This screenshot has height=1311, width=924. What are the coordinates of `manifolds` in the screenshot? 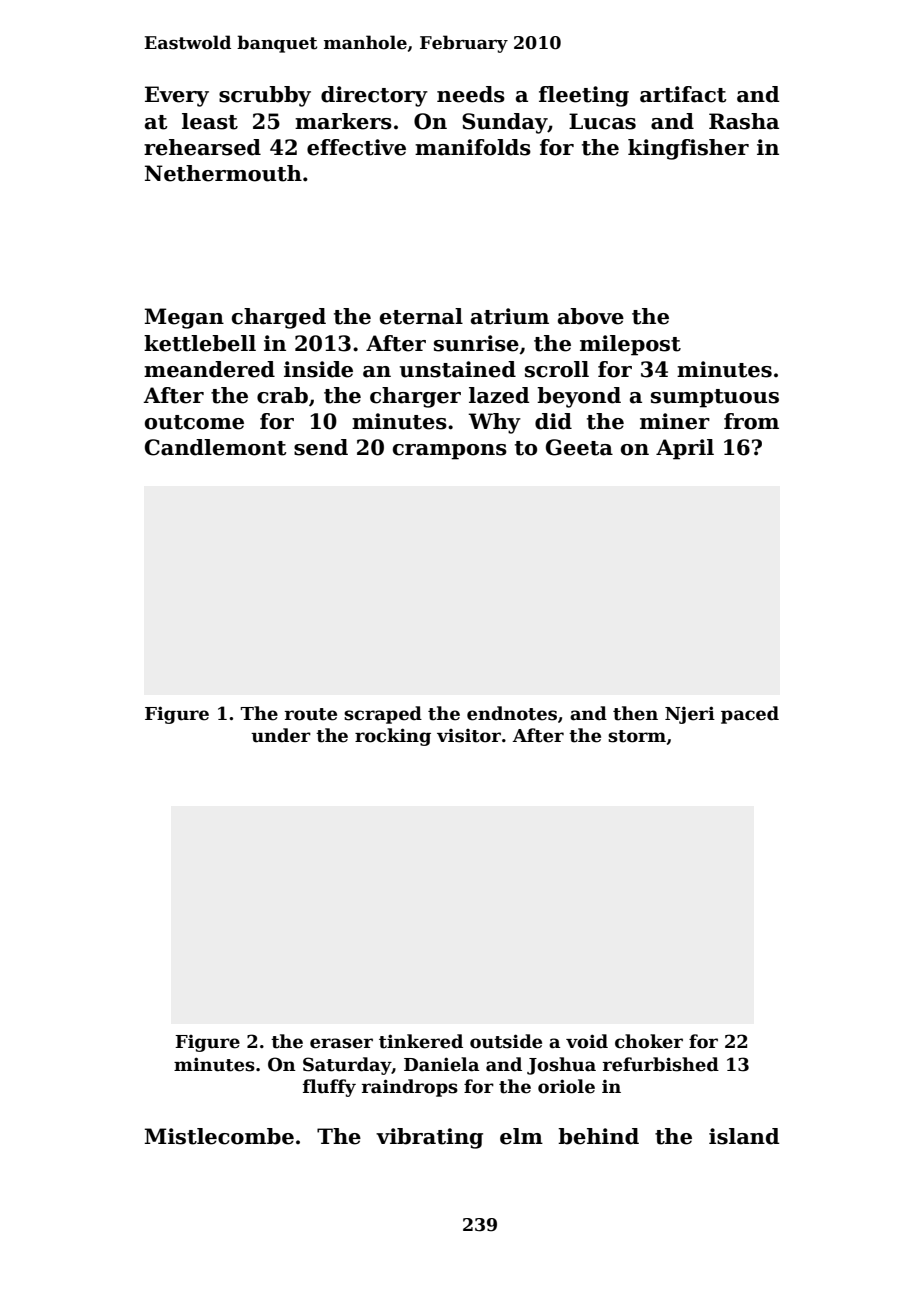 It's located at (473, 147).
